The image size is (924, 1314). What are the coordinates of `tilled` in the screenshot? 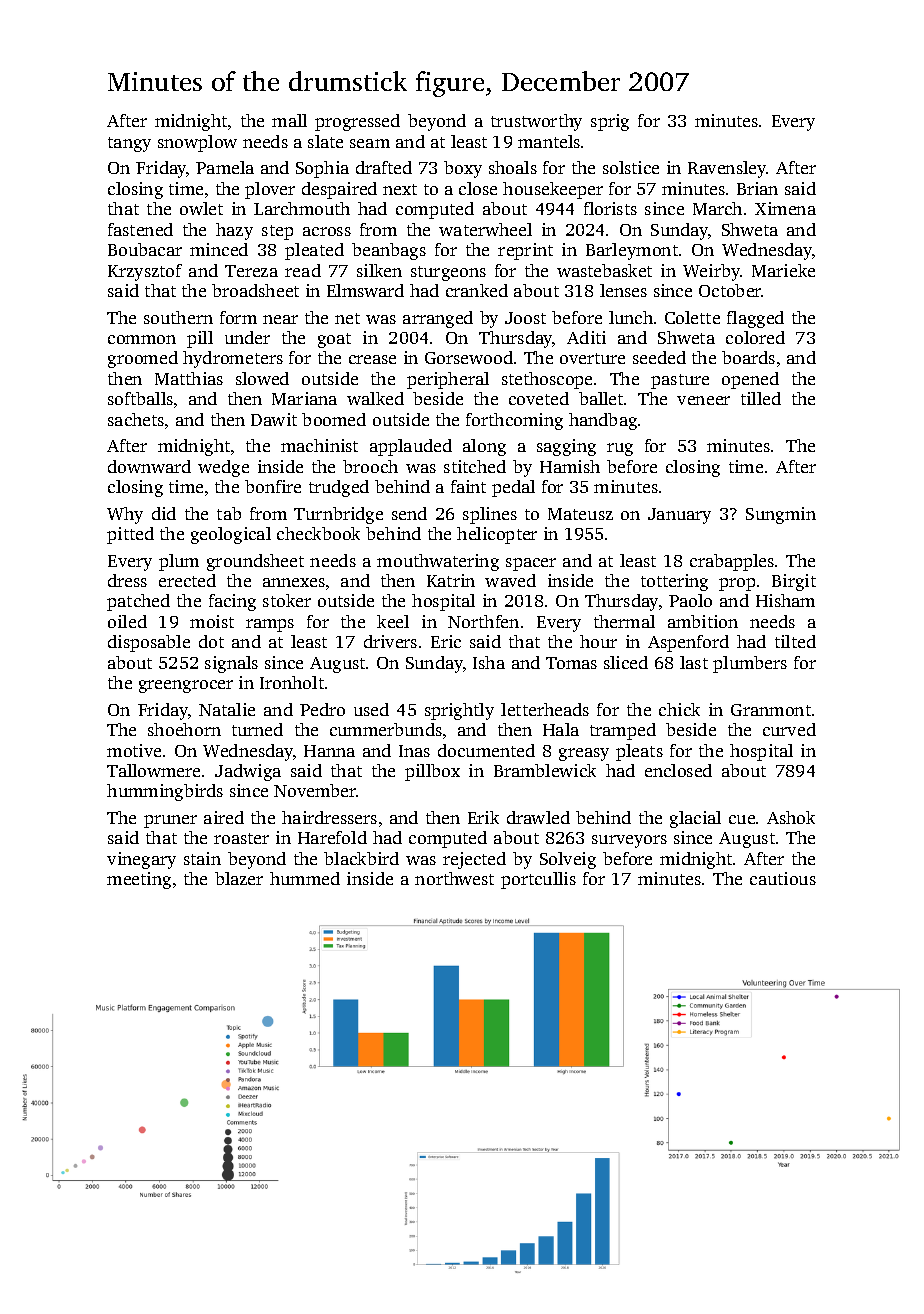 It's located at (761, 398).
